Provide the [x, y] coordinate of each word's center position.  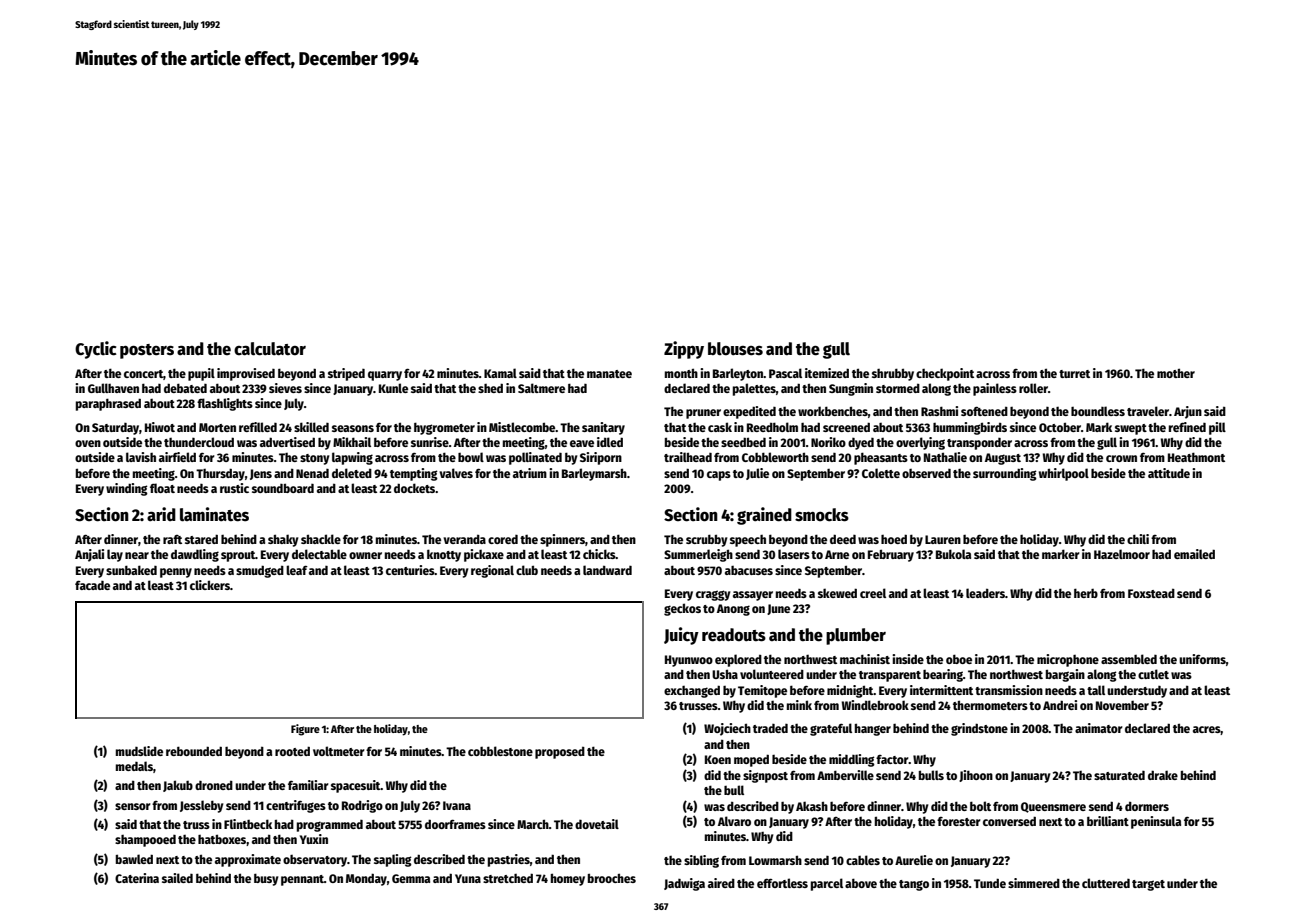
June [778, 609]
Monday [366, 879]
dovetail [597, 824]
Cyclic [96, 350]
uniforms [1202, 659]
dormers [1147, 806]
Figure [305, 730]
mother [1176, 373]
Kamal [500, 373]
